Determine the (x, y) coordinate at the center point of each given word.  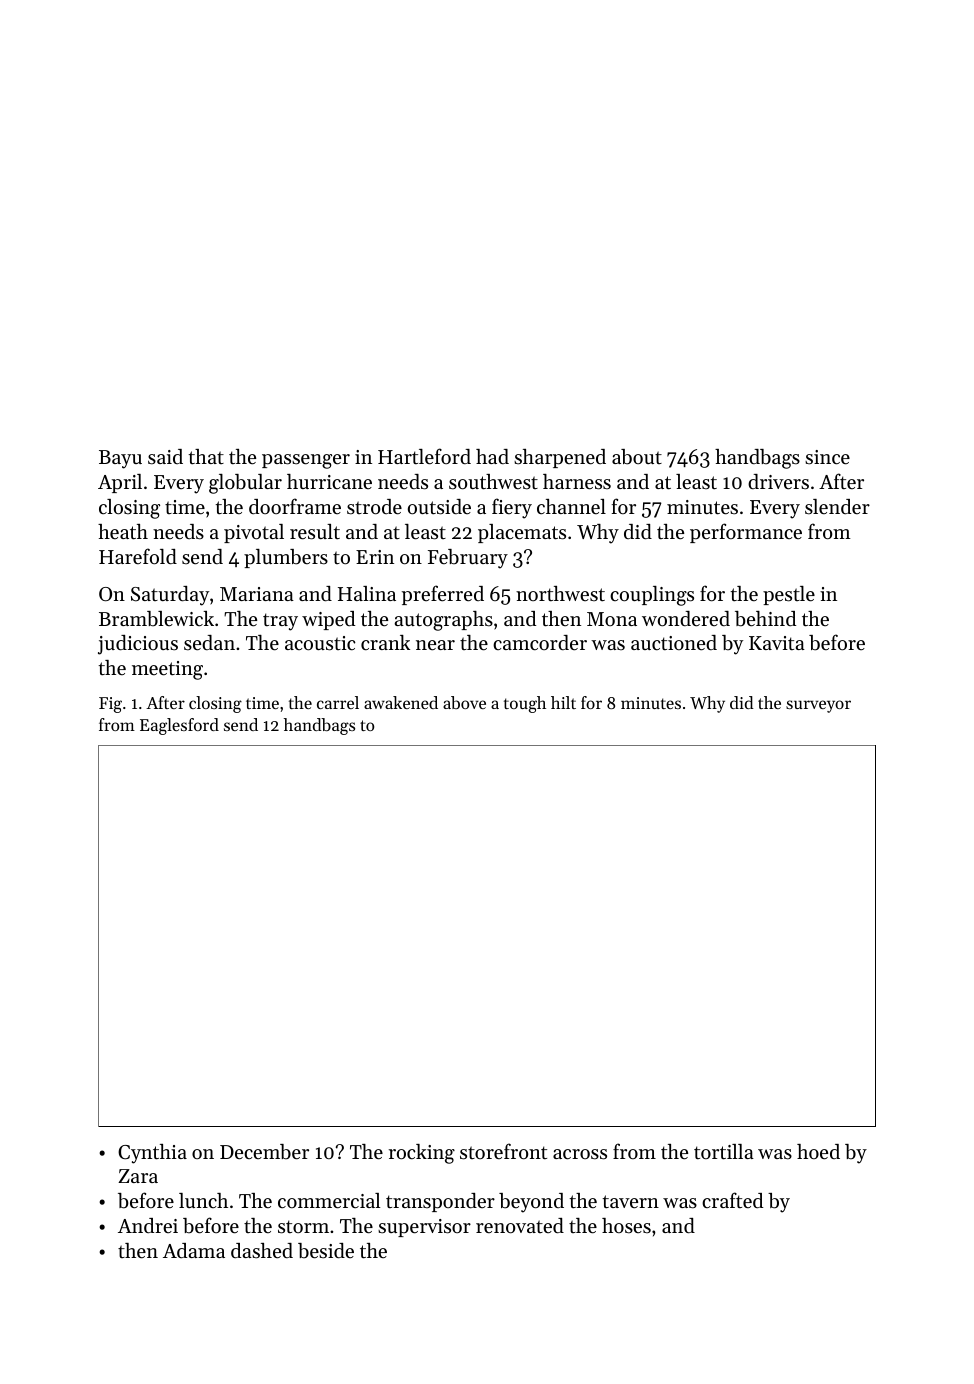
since (827, 457)
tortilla (724, 1152)
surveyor (818, 706)
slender (837, 507)
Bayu (120, 459)
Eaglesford (179, 726)
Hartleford (424, 456)
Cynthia (152, 1154)
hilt (563, 702)
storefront (503, 1151)
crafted (732, 1200)
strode (374, 507)
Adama (194, 1250)
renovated (520, 1225)
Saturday (170, 596)
